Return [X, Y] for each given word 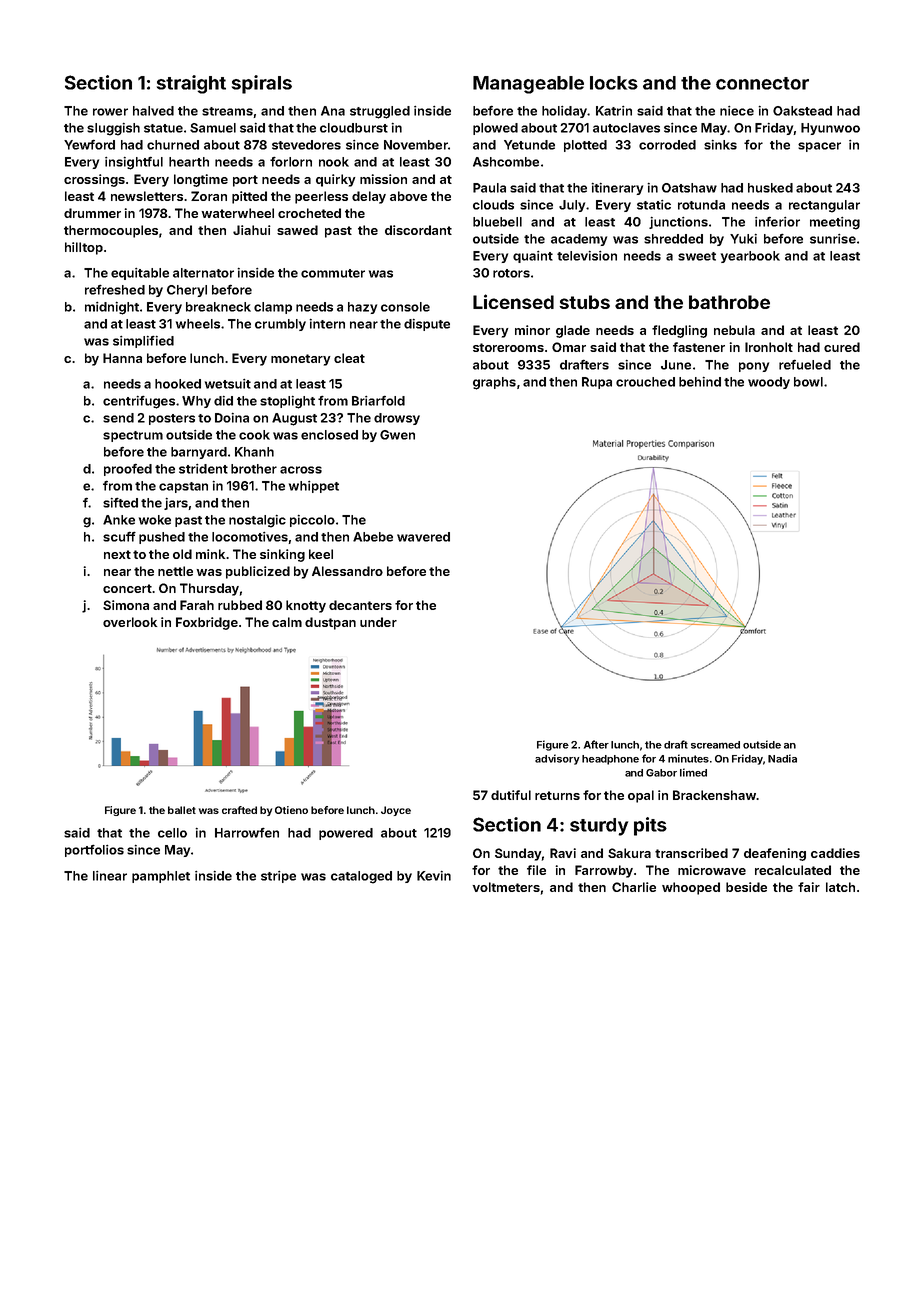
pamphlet [161, 877]
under [378, 622]
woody [769, 383]
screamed [715, 745]
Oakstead [802, 111]
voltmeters [506, 887]
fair [809, 887]
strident [203, 469]
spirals [262, 84]
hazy [362, 308]
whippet [314, 487]
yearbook [750, 257]
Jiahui [251, 230]
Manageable [528, 85]
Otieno [291, 810]
